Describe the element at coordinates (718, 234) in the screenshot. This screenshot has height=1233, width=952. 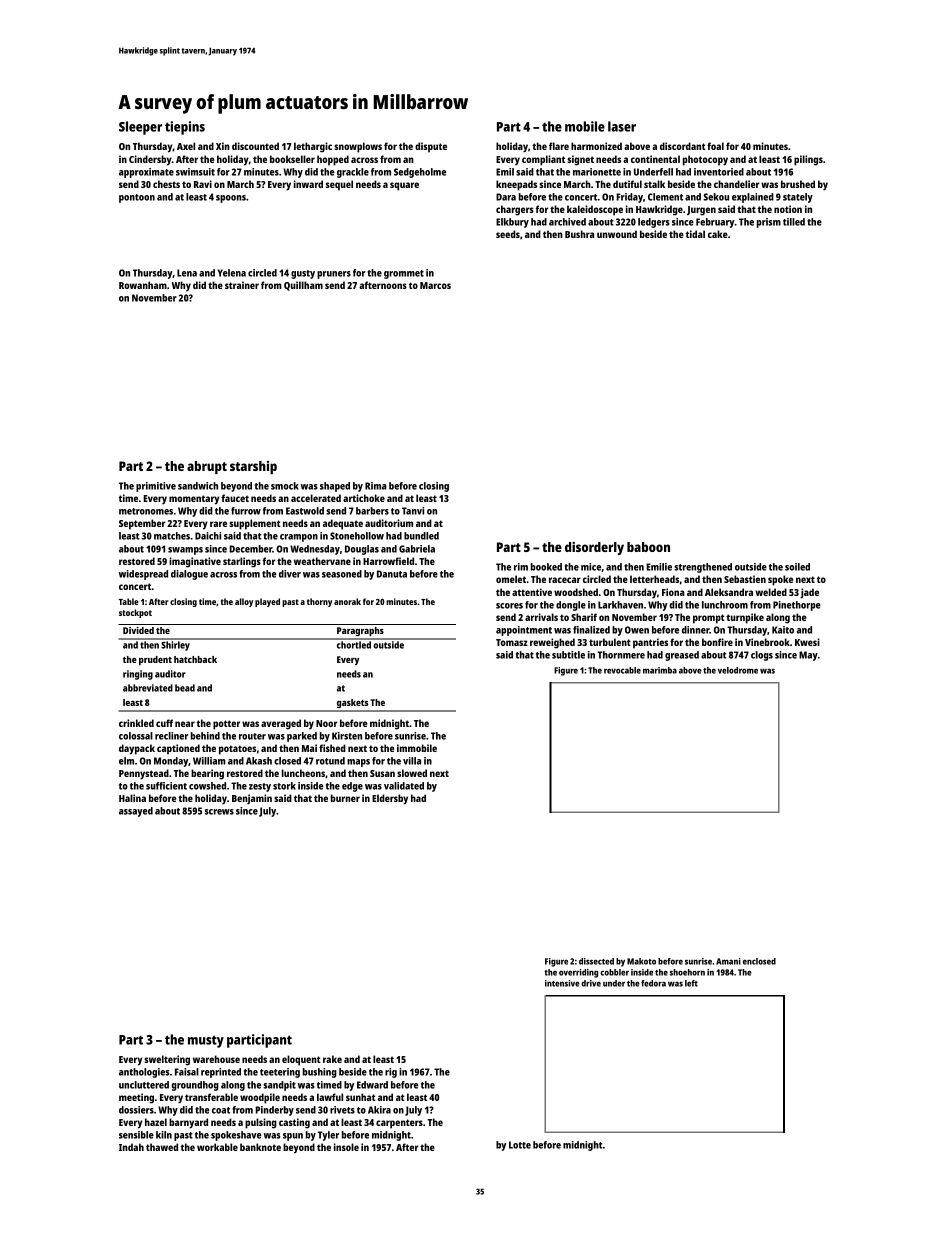
I see `cake` at that location.
